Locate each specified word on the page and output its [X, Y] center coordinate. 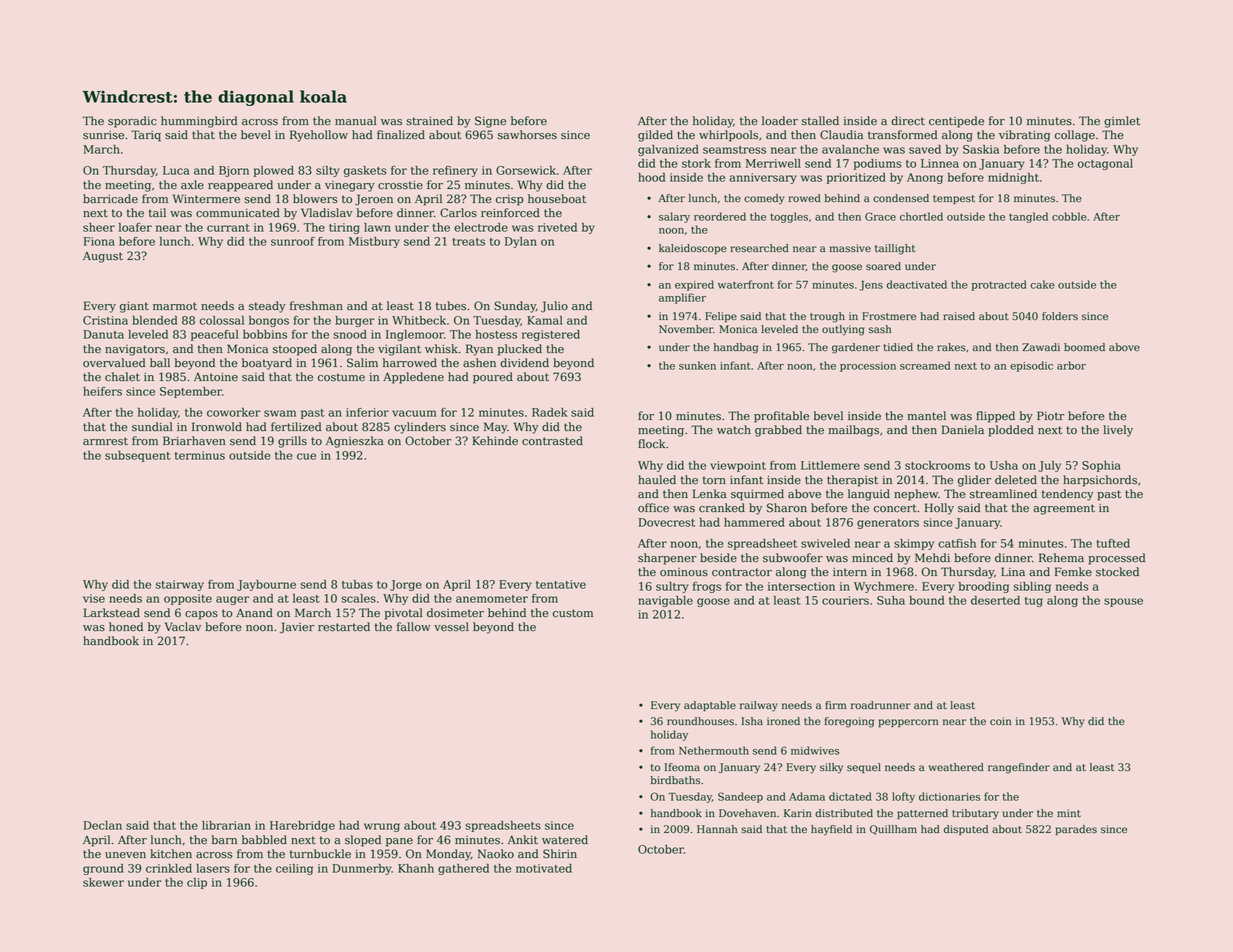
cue [306, 456]
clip [197, 883]
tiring [344, 228]
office [653, 508]
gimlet [1122, 122]
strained [429, 121]
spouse [1123, 602]
